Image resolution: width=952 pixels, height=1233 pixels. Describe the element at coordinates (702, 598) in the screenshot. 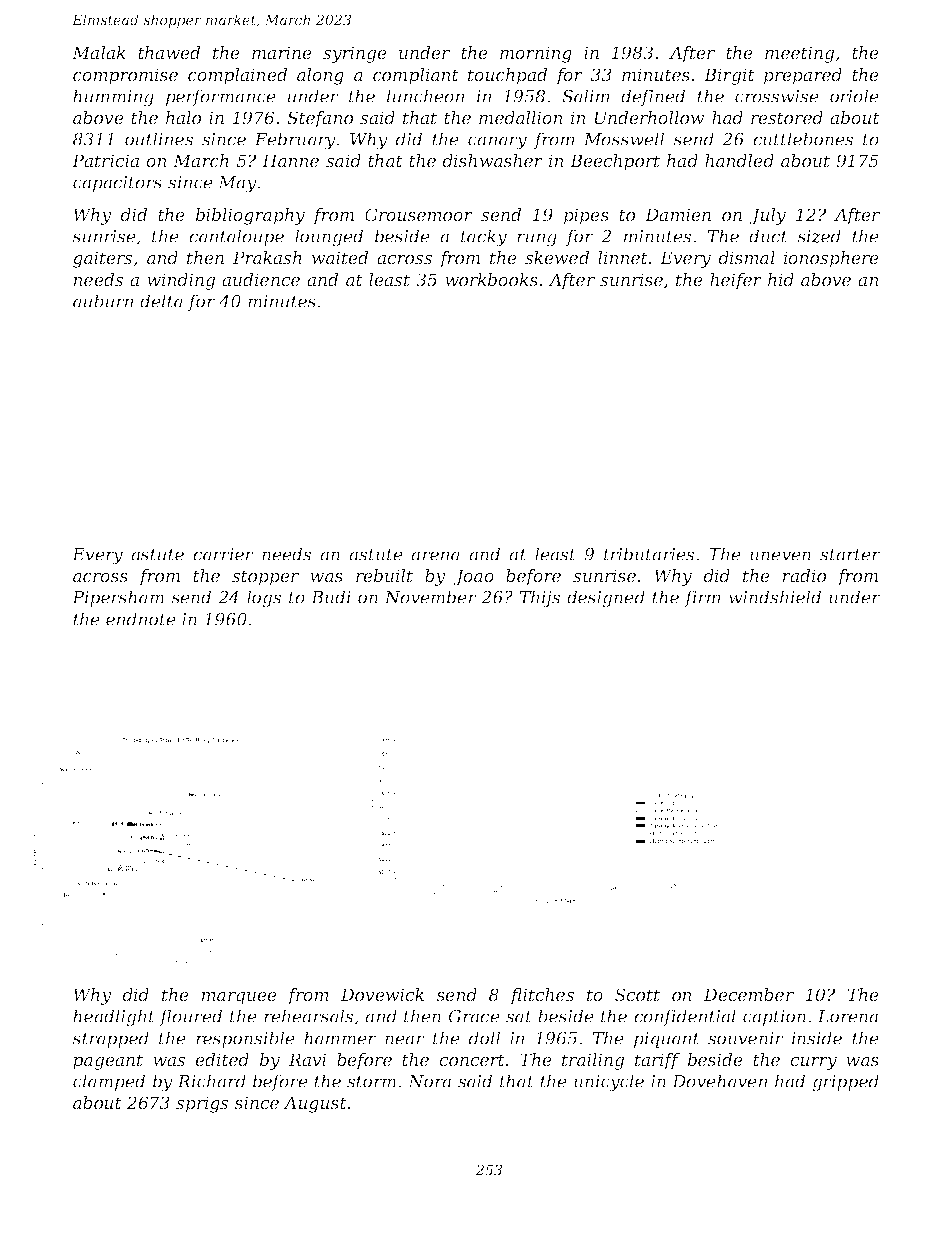

I see `firm` at that location.
